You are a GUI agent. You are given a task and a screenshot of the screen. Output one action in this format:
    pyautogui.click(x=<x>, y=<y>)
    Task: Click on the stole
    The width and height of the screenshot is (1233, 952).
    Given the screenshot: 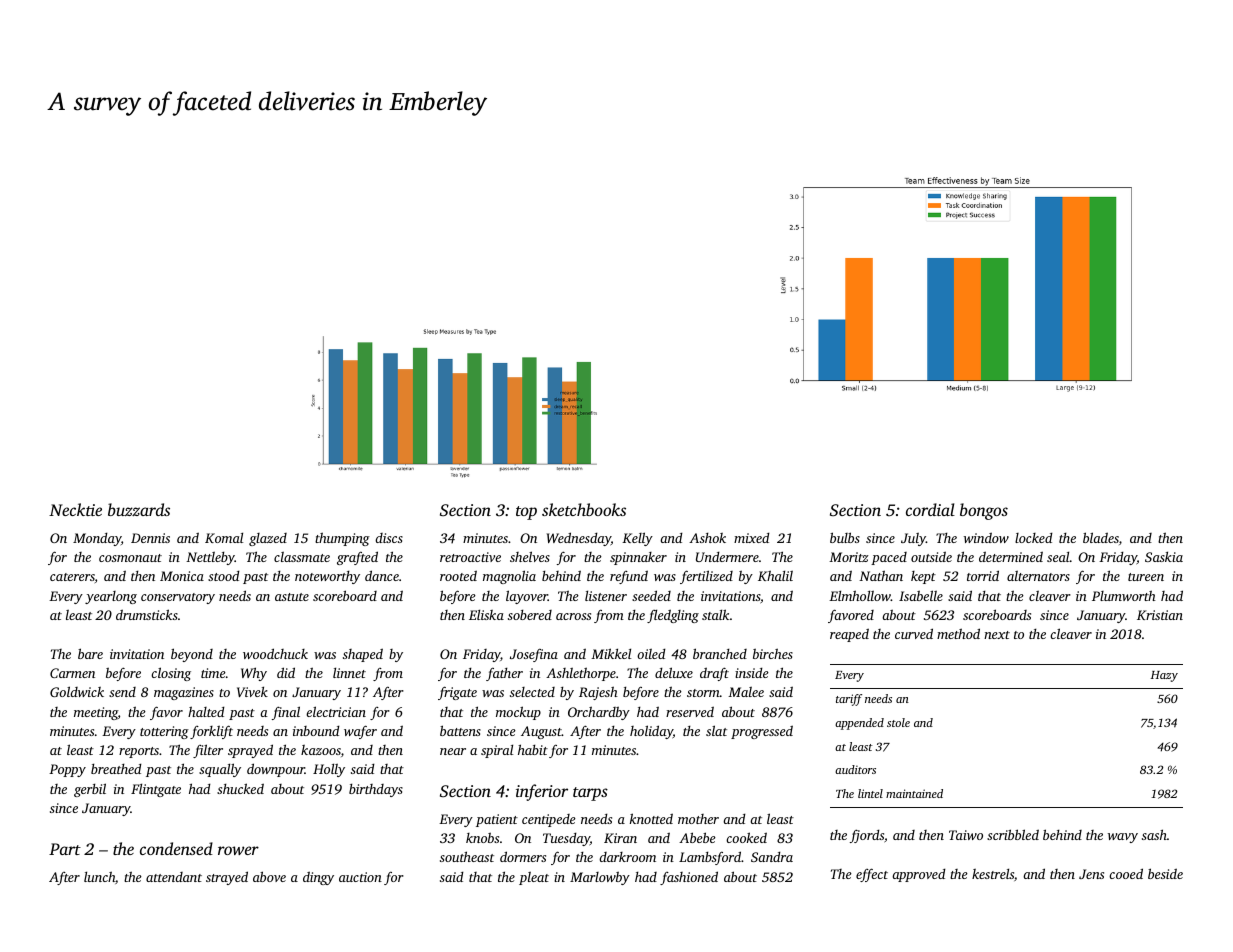 What is the action you would take?
    pyautogui.click(x=898, y=722)
